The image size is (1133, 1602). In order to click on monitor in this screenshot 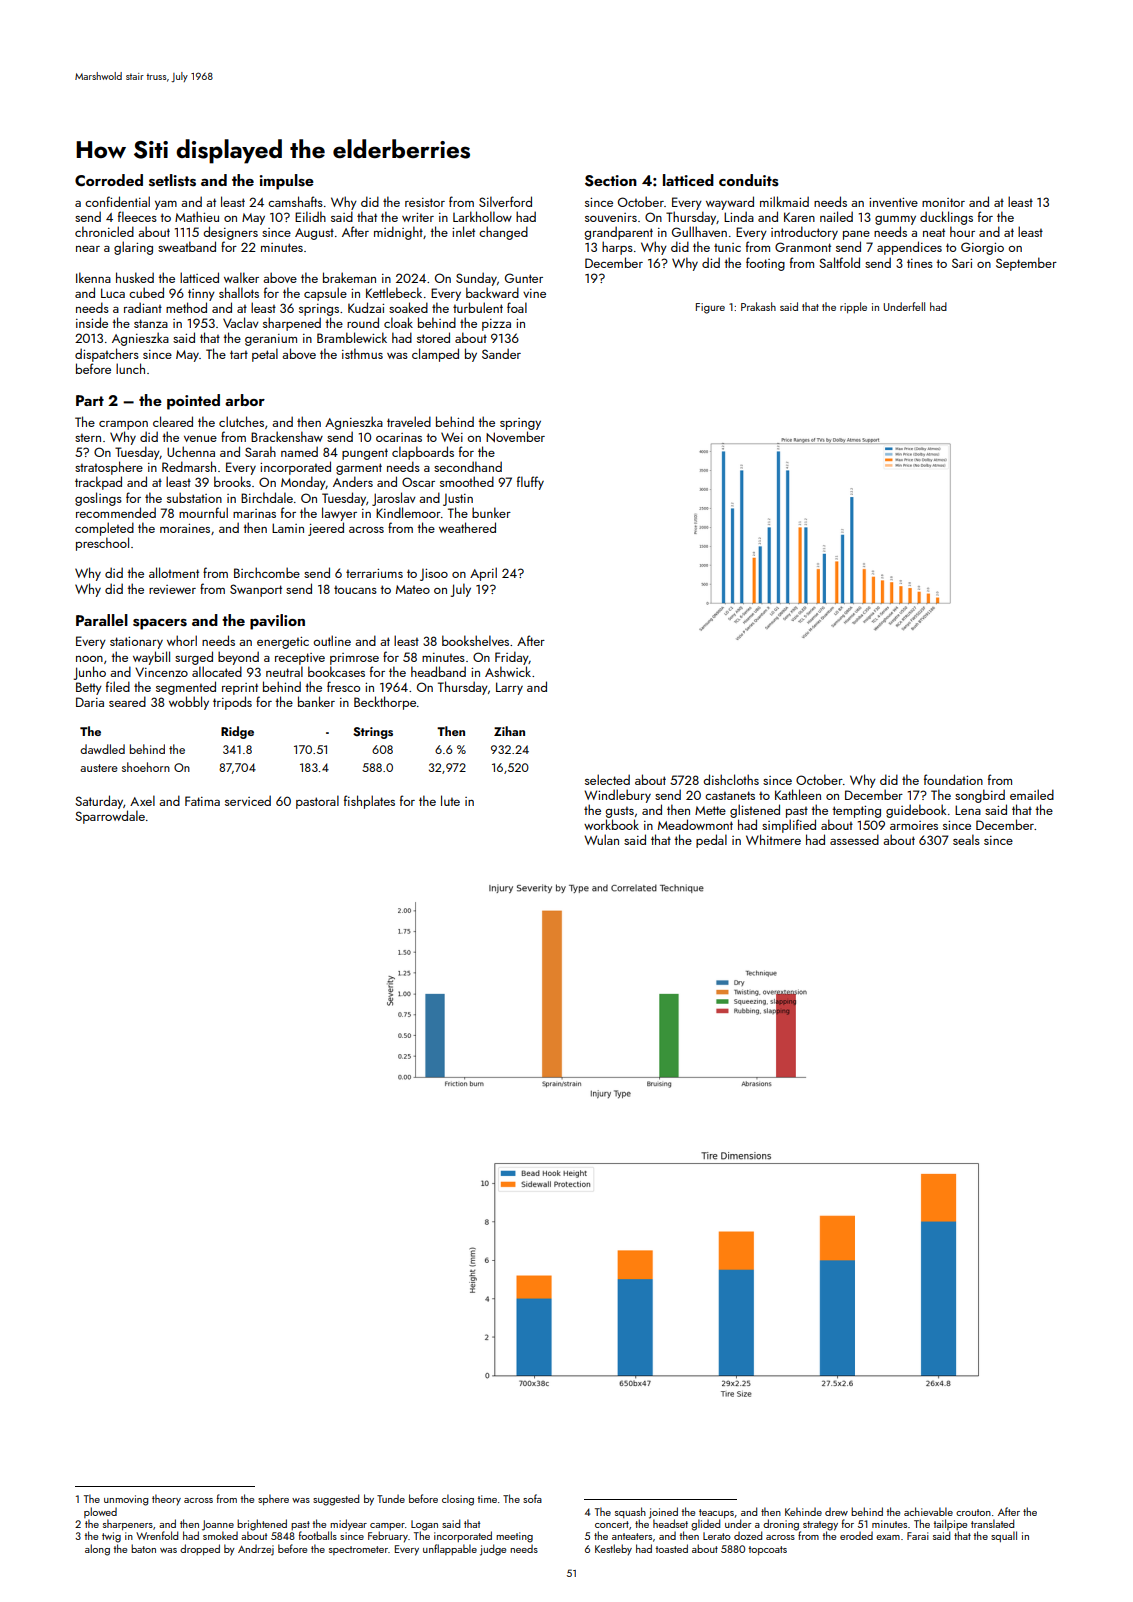, I will do `click(943, 202)`.
